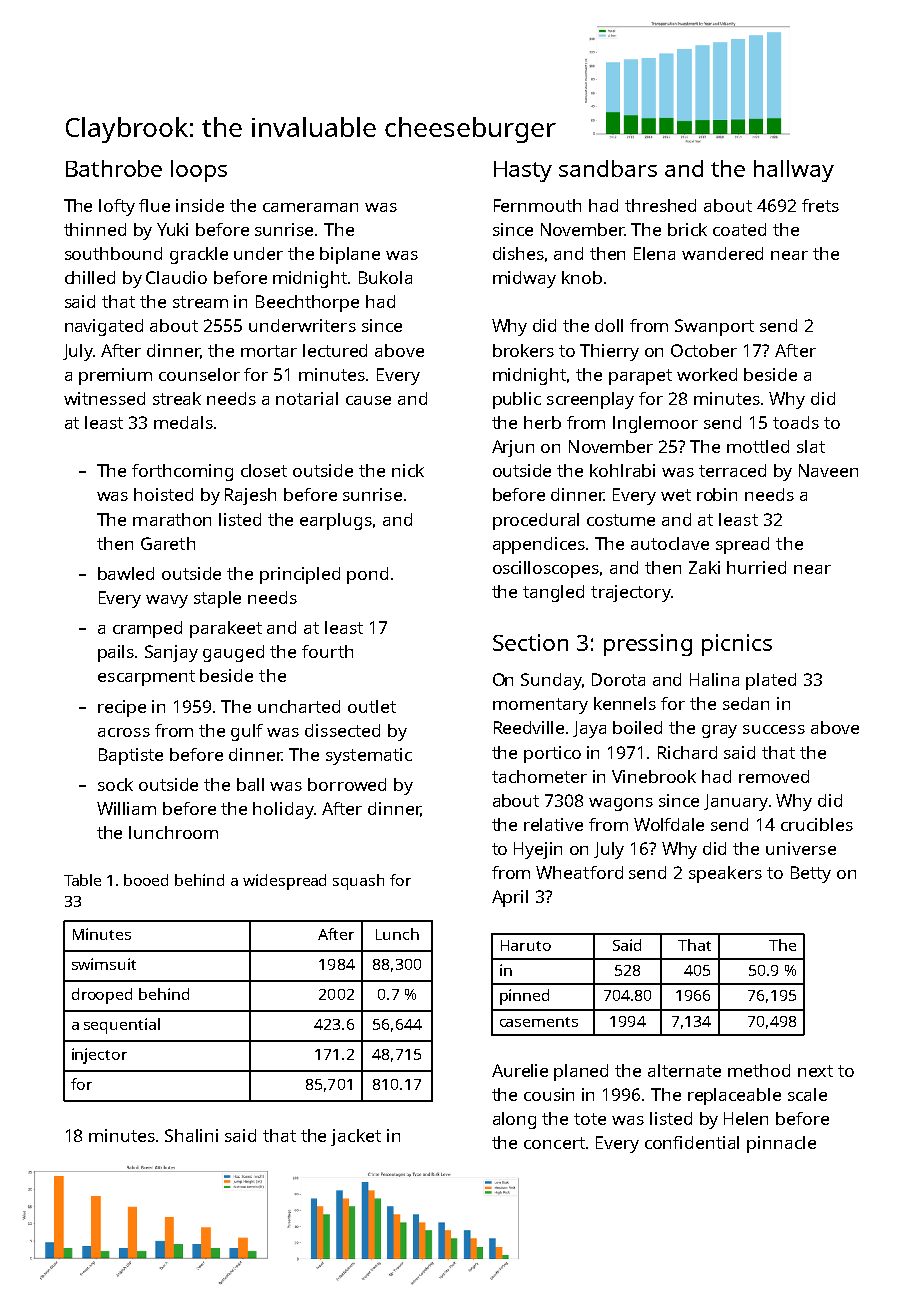 Image resolution: width=924 pixels, height=1311 pixels. What do you see at coordinates (581, 1072) in the document?
I see `planed` at bounding box center [581, 1072].
